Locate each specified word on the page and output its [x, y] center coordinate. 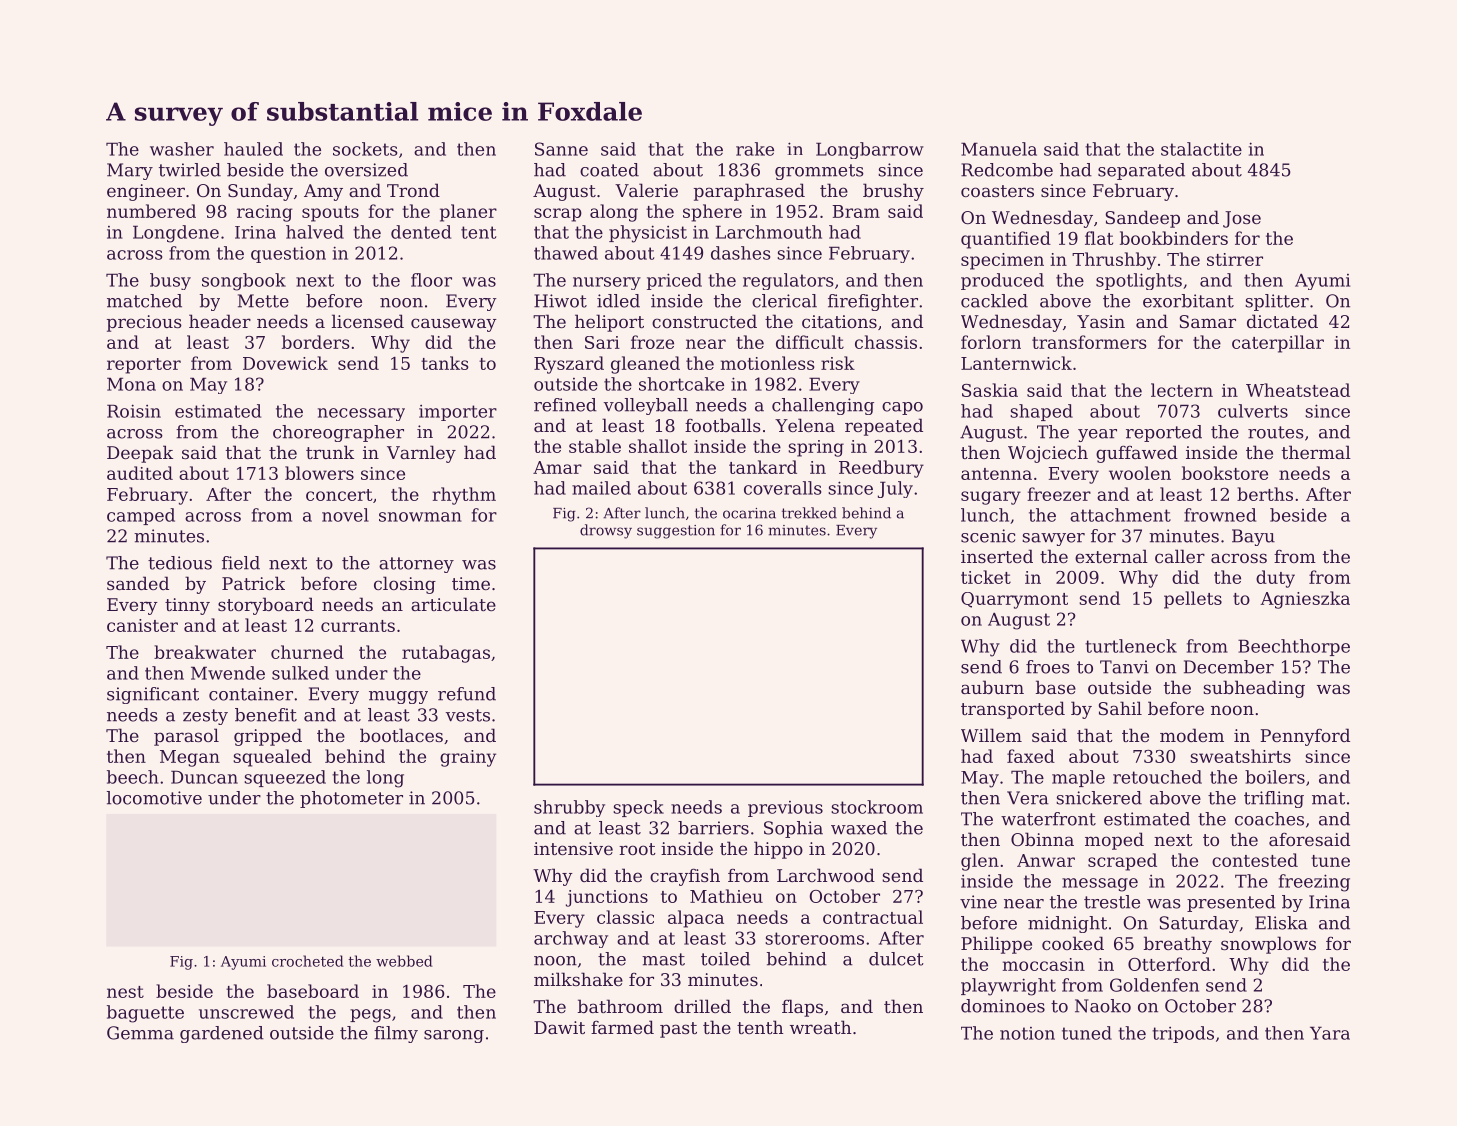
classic [625, 917]
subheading [1254, 689]
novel [345, 515]
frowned [1220, 515]
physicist [648, 234]
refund [467, 694]
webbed [404, 961]
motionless [768, 363]
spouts [330, 214]
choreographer [338, 433]
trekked [809, 513]
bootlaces [401, 735]
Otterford [1169, 964]
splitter [1277, 302]
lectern [1182, 390]
